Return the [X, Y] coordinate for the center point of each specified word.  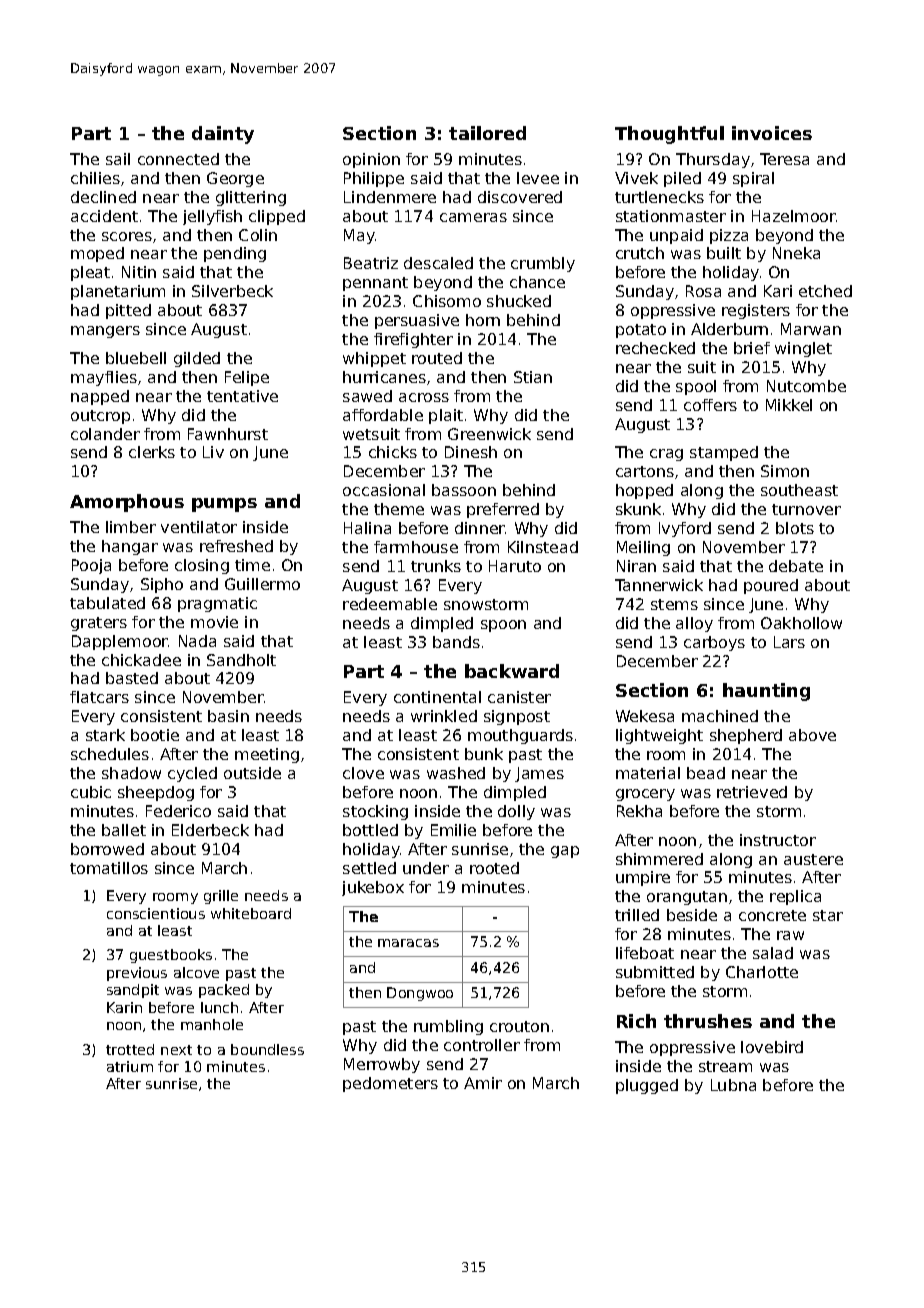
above [812, 735]
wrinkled [444, 716]
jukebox [373, 888]
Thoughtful [669, 135]
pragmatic [217, 604]
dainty [223, 135]
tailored [487, 133]
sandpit [133, 991]
